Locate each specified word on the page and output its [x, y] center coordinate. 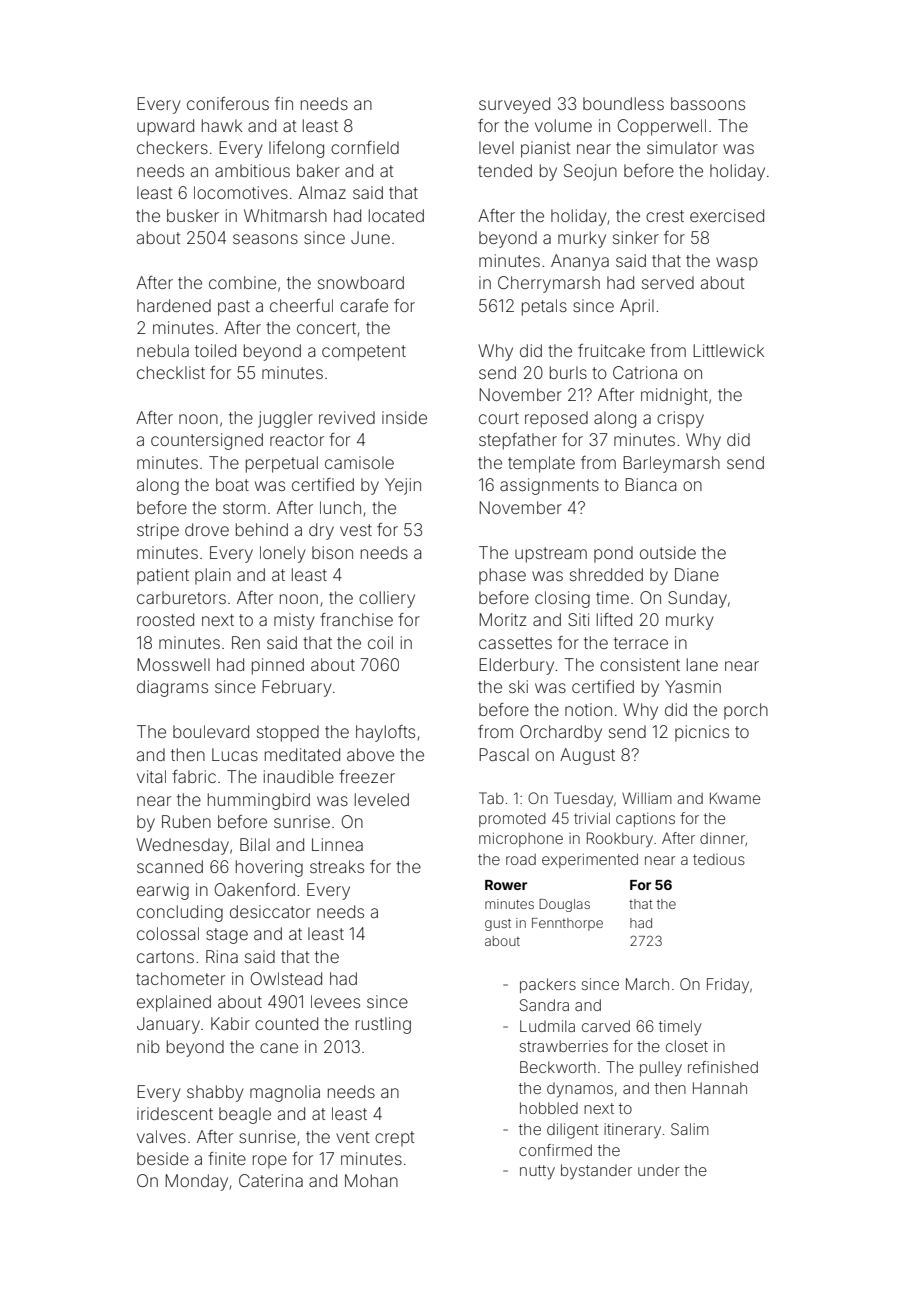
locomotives [241, 192]
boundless [623, 103]
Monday [196, 1182]
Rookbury [620, 839]
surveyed [514, 105]
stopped [288, 733]
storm [244, 508]
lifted [614, 619]
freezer [367, 776]
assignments [549, 486]
